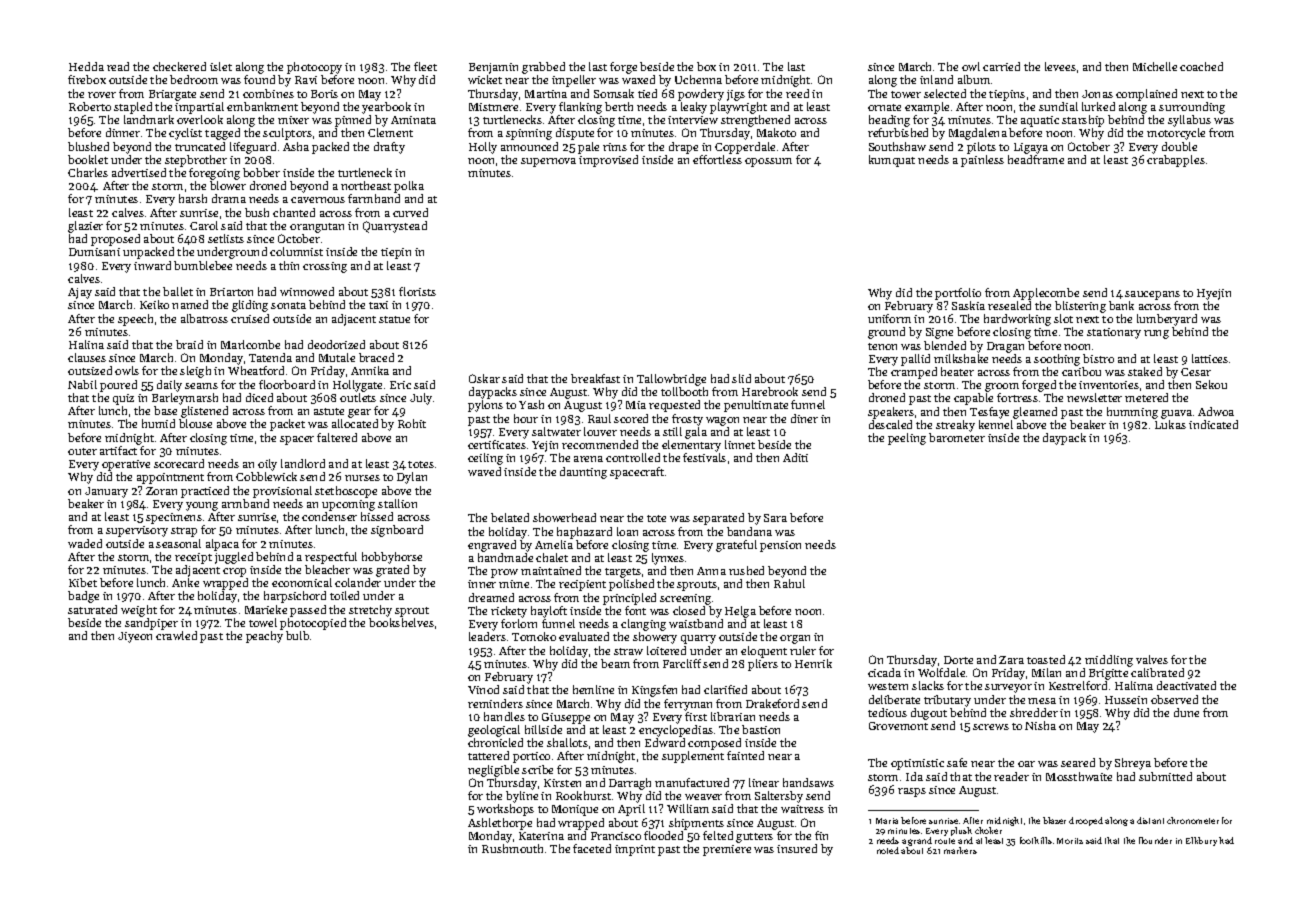 The image size is (1308, 924). Describe the element at coordinates (698, 79) in the screenshot. I see `Uchenna` at that location.
